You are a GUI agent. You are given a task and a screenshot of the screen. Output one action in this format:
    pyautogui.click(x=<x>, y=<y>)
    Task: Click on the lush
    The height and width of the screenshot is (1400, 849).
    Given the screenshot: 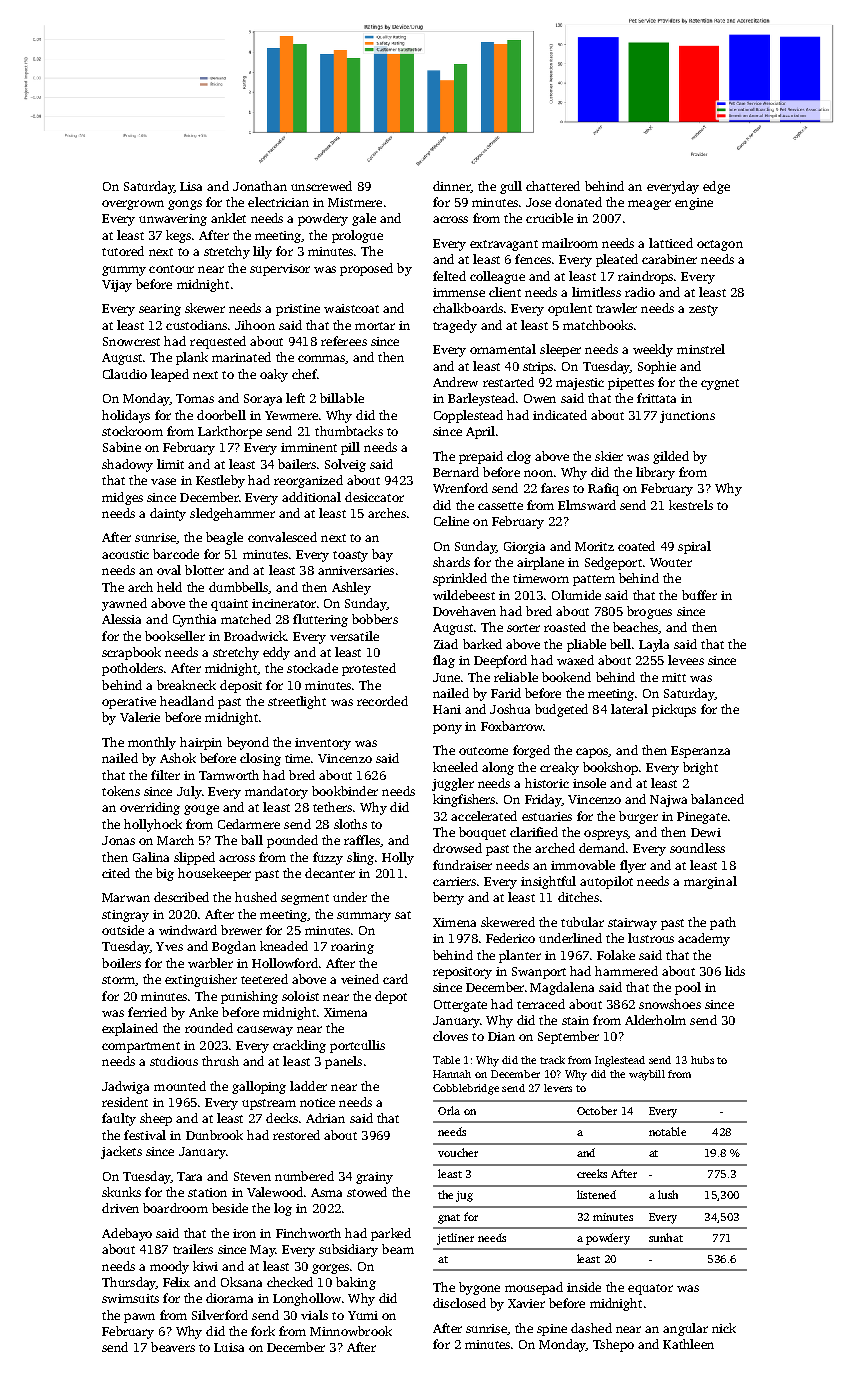 What is the action you would take?
    pyautogui.click(x=668, y=1194)
